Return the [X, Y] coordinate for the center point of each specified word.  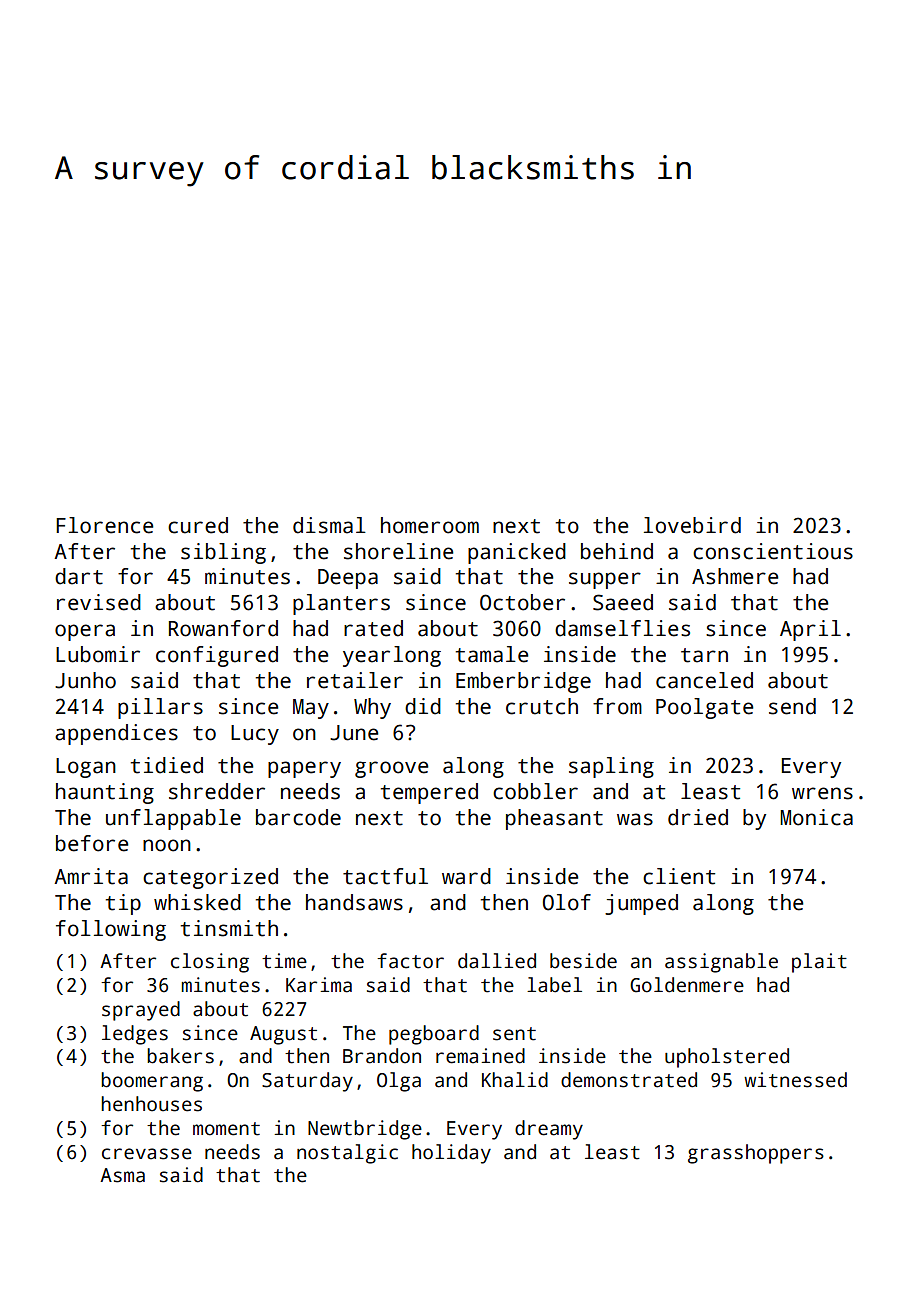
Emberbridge [523, 682]
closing [210, 963]
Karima [319, 985]
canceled [704, 680]
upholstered [727, 1058]
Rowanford [223, 628]
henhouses [151, 1104]
